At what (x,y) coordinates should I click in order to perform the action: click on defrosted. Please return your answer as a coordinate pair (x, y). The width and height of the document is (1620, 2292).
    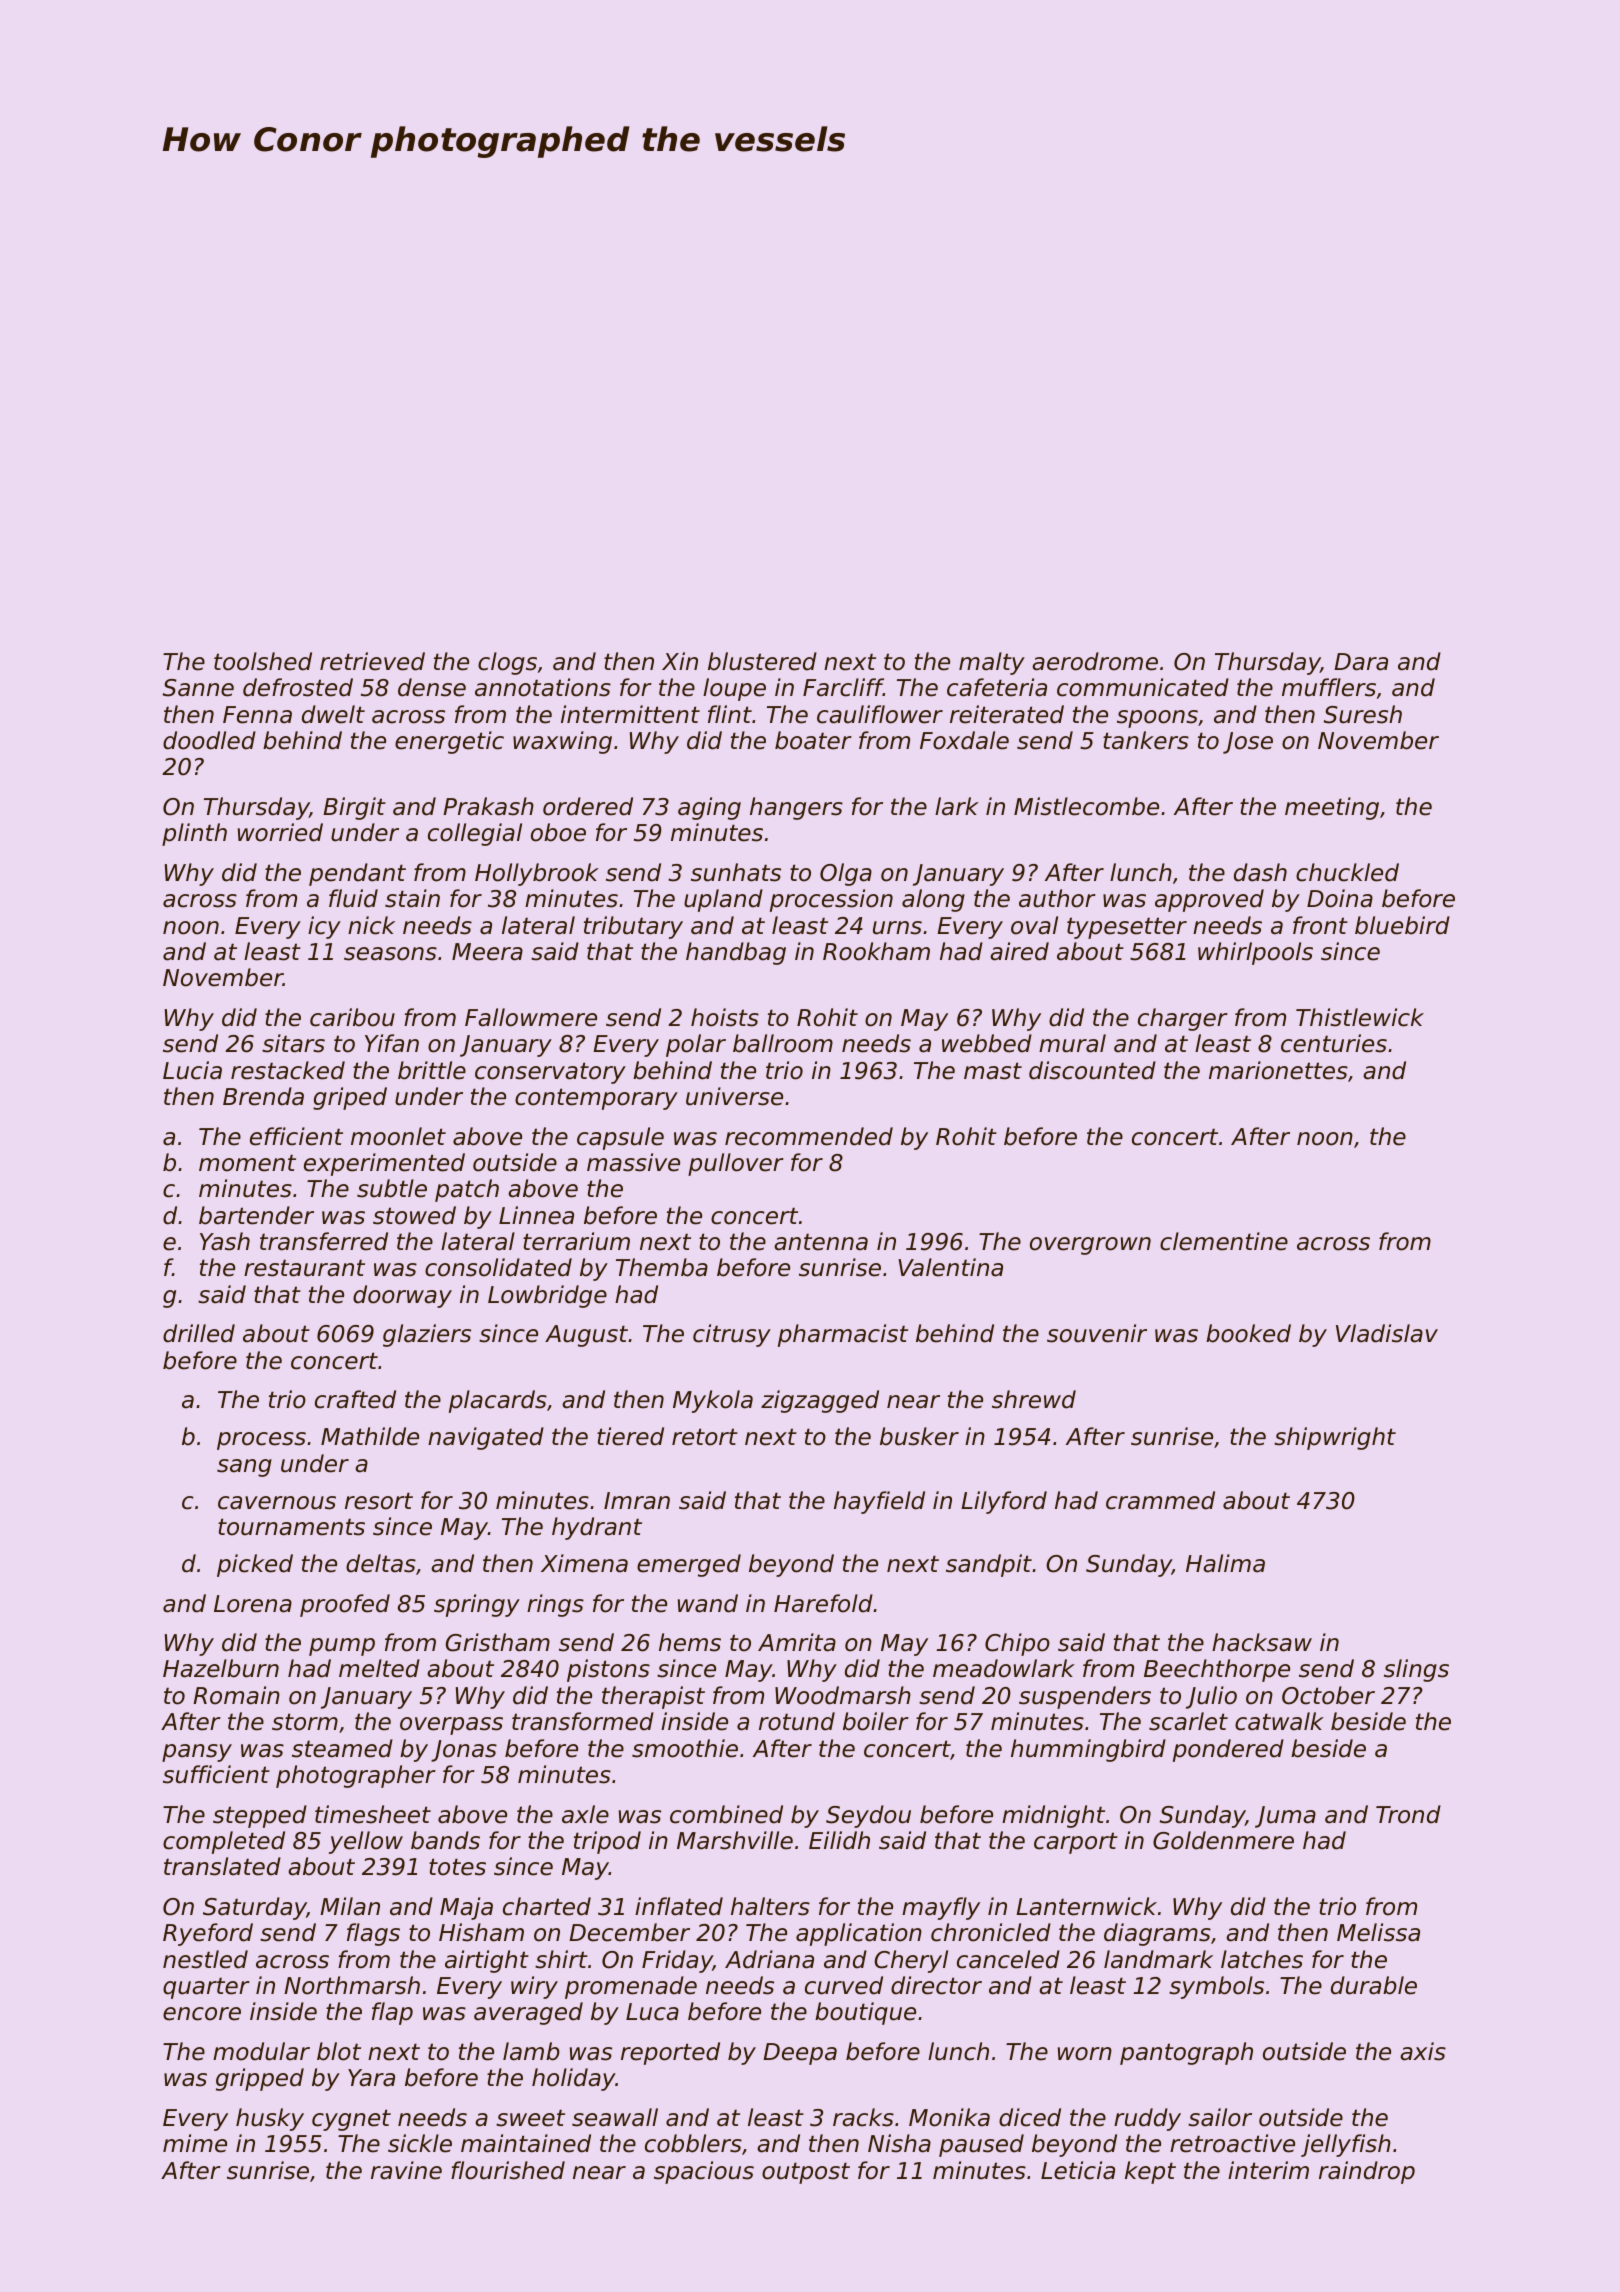
    Looking at the image, I should click on (298, 687).
